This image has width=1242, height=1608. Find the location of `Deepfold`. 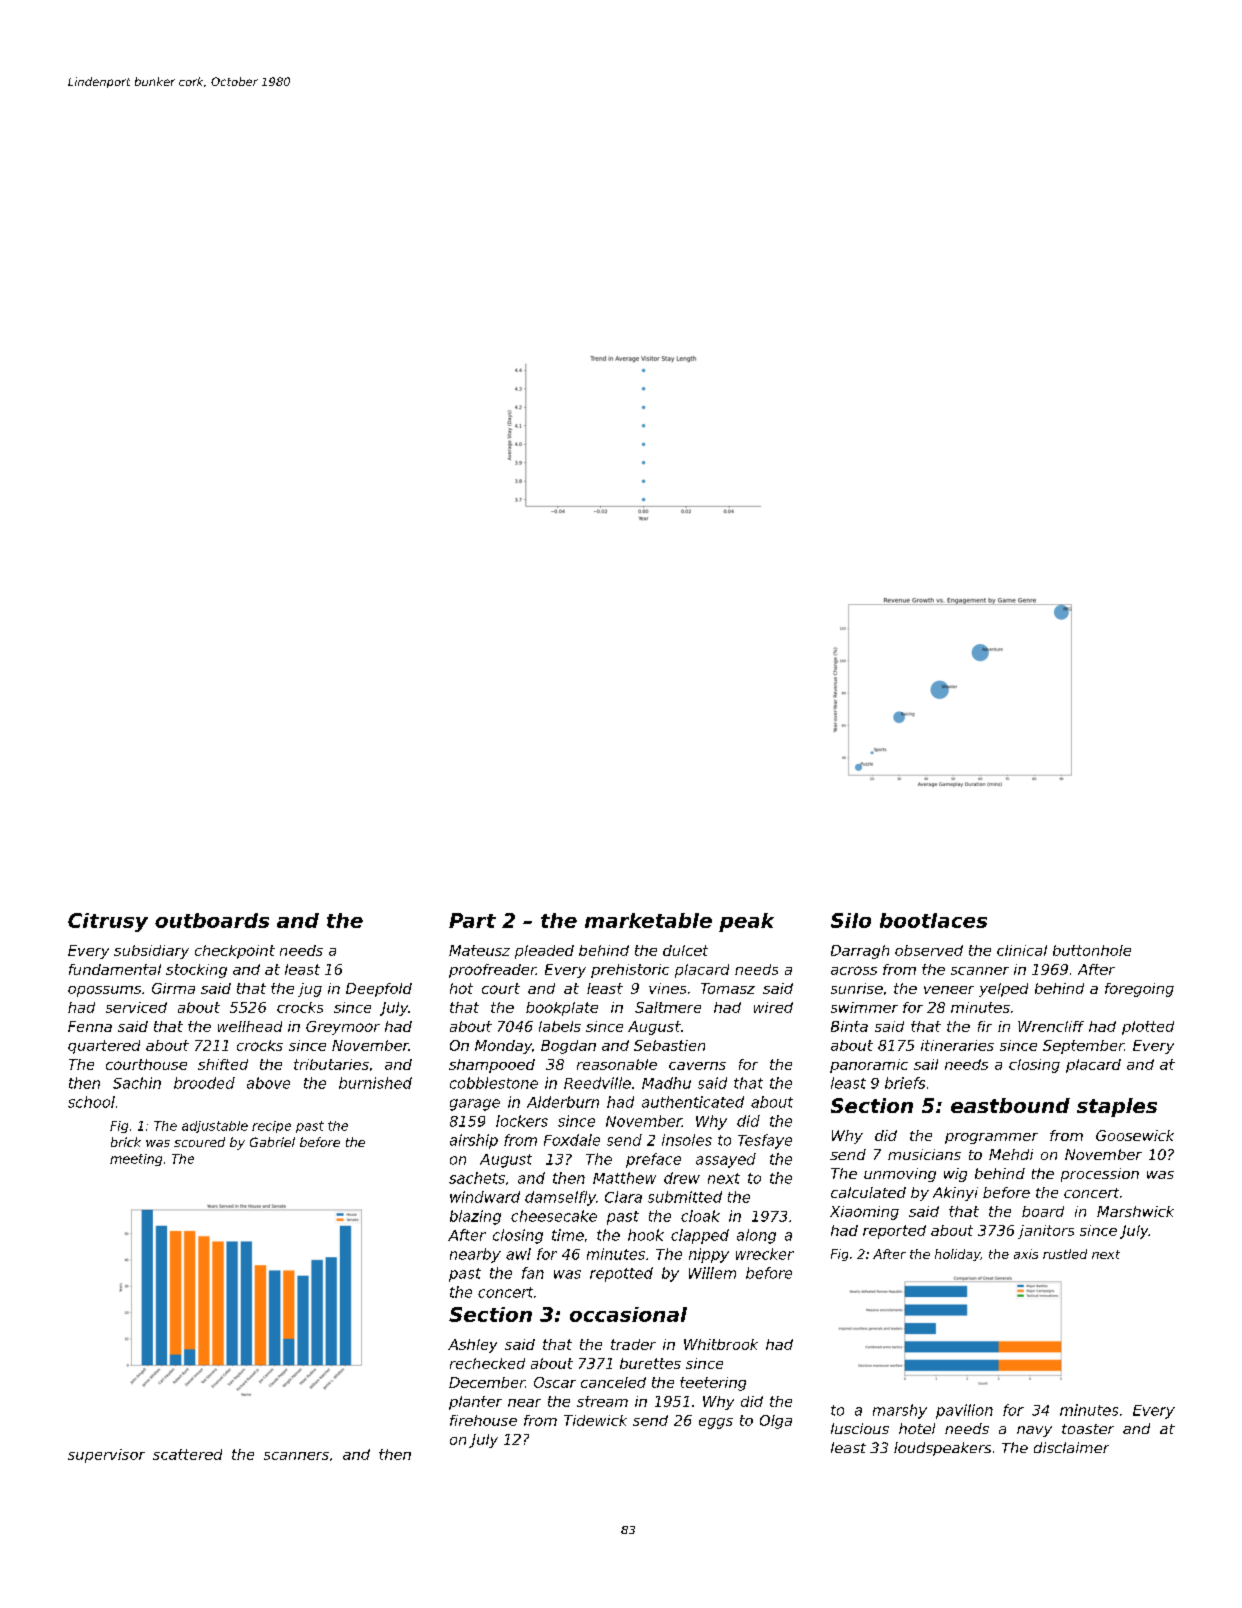

Deepfold is located at coordinates (379, 990).
